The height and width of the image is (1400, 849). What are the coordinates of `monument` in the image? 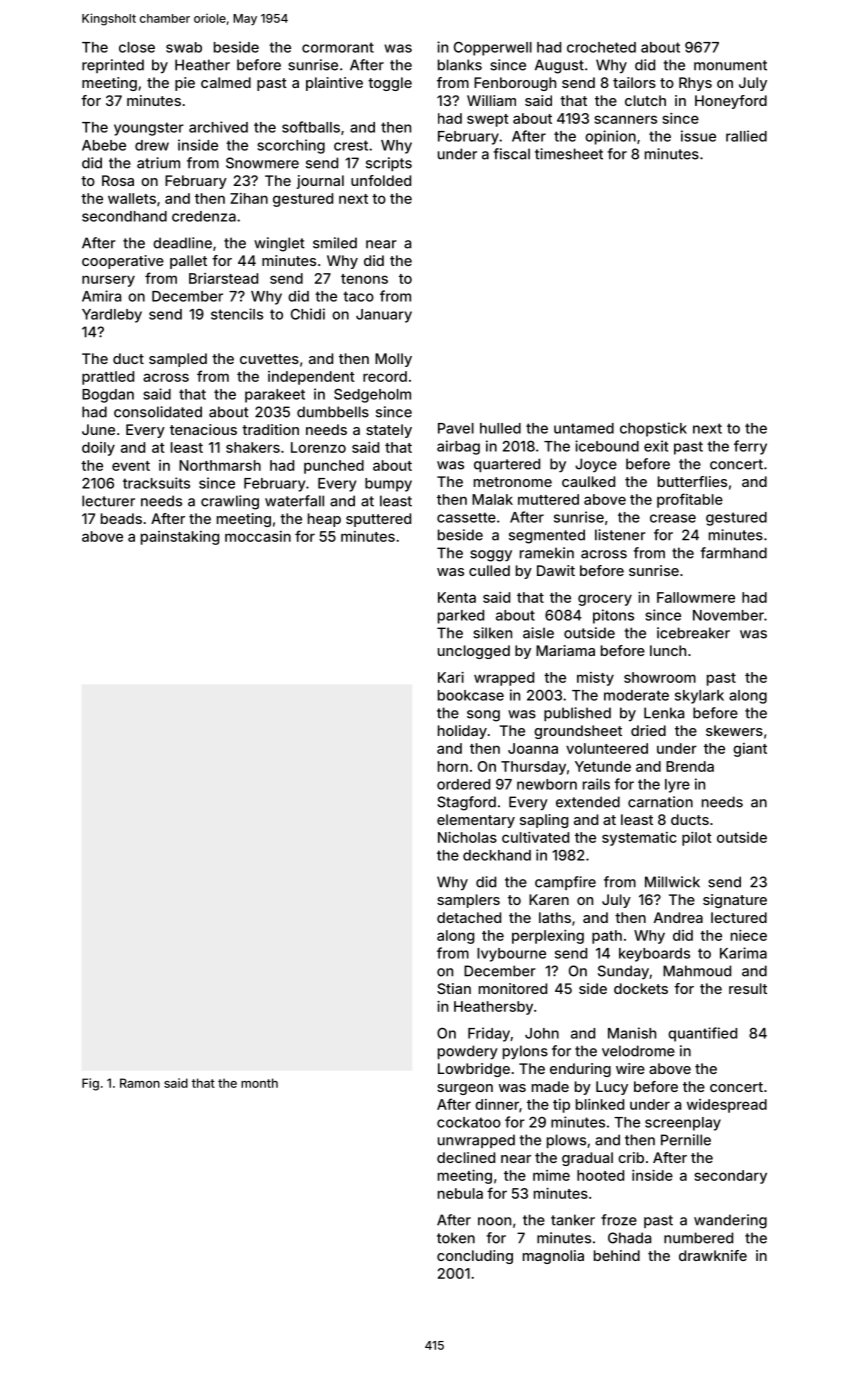 It's located at (730, 65).
